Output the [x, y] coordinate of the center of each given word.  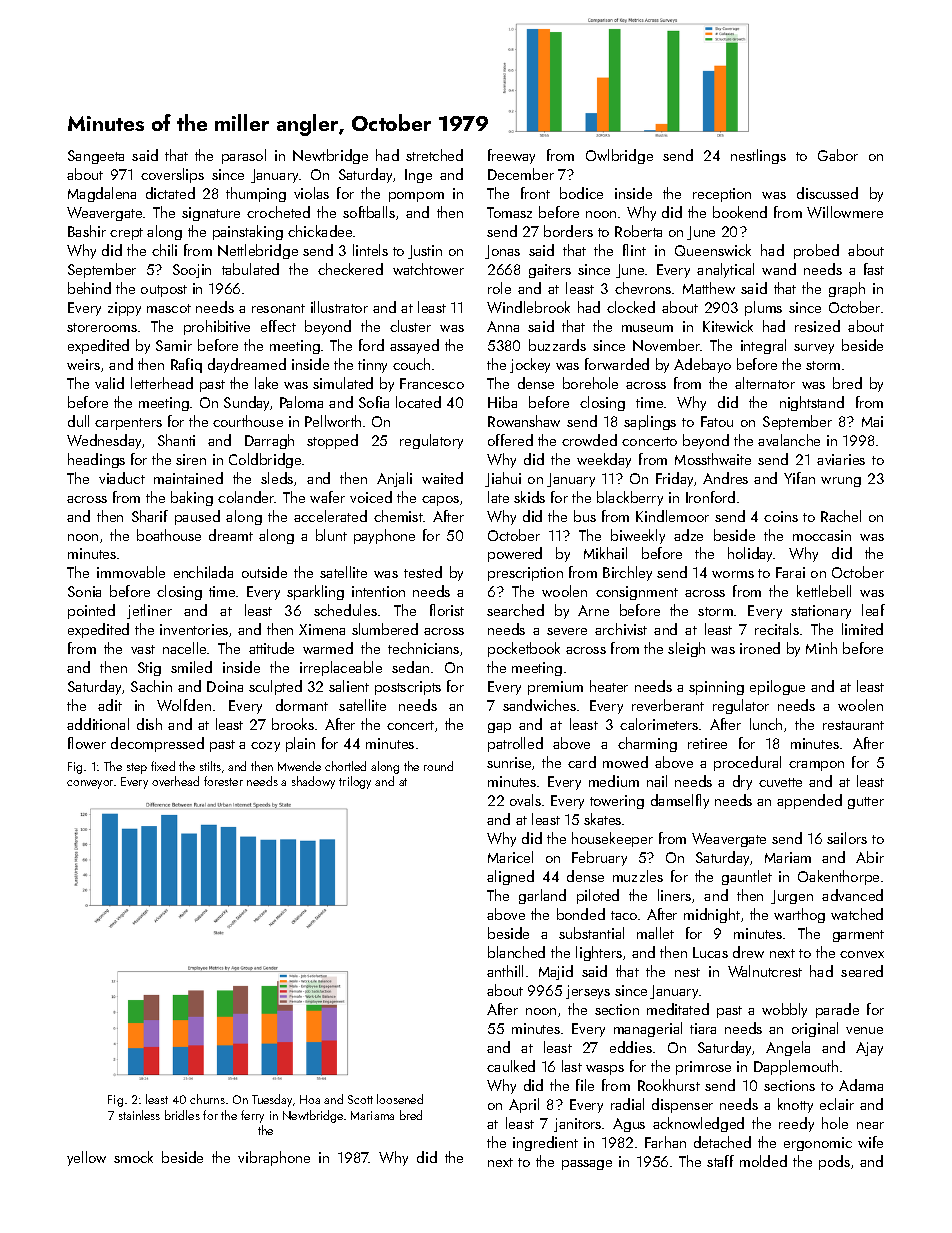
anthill [505, 971]
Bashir [87, 231]
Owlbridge [619, 156]
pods [834, 1162]
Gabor [838, 155]
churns [207, 1099]
